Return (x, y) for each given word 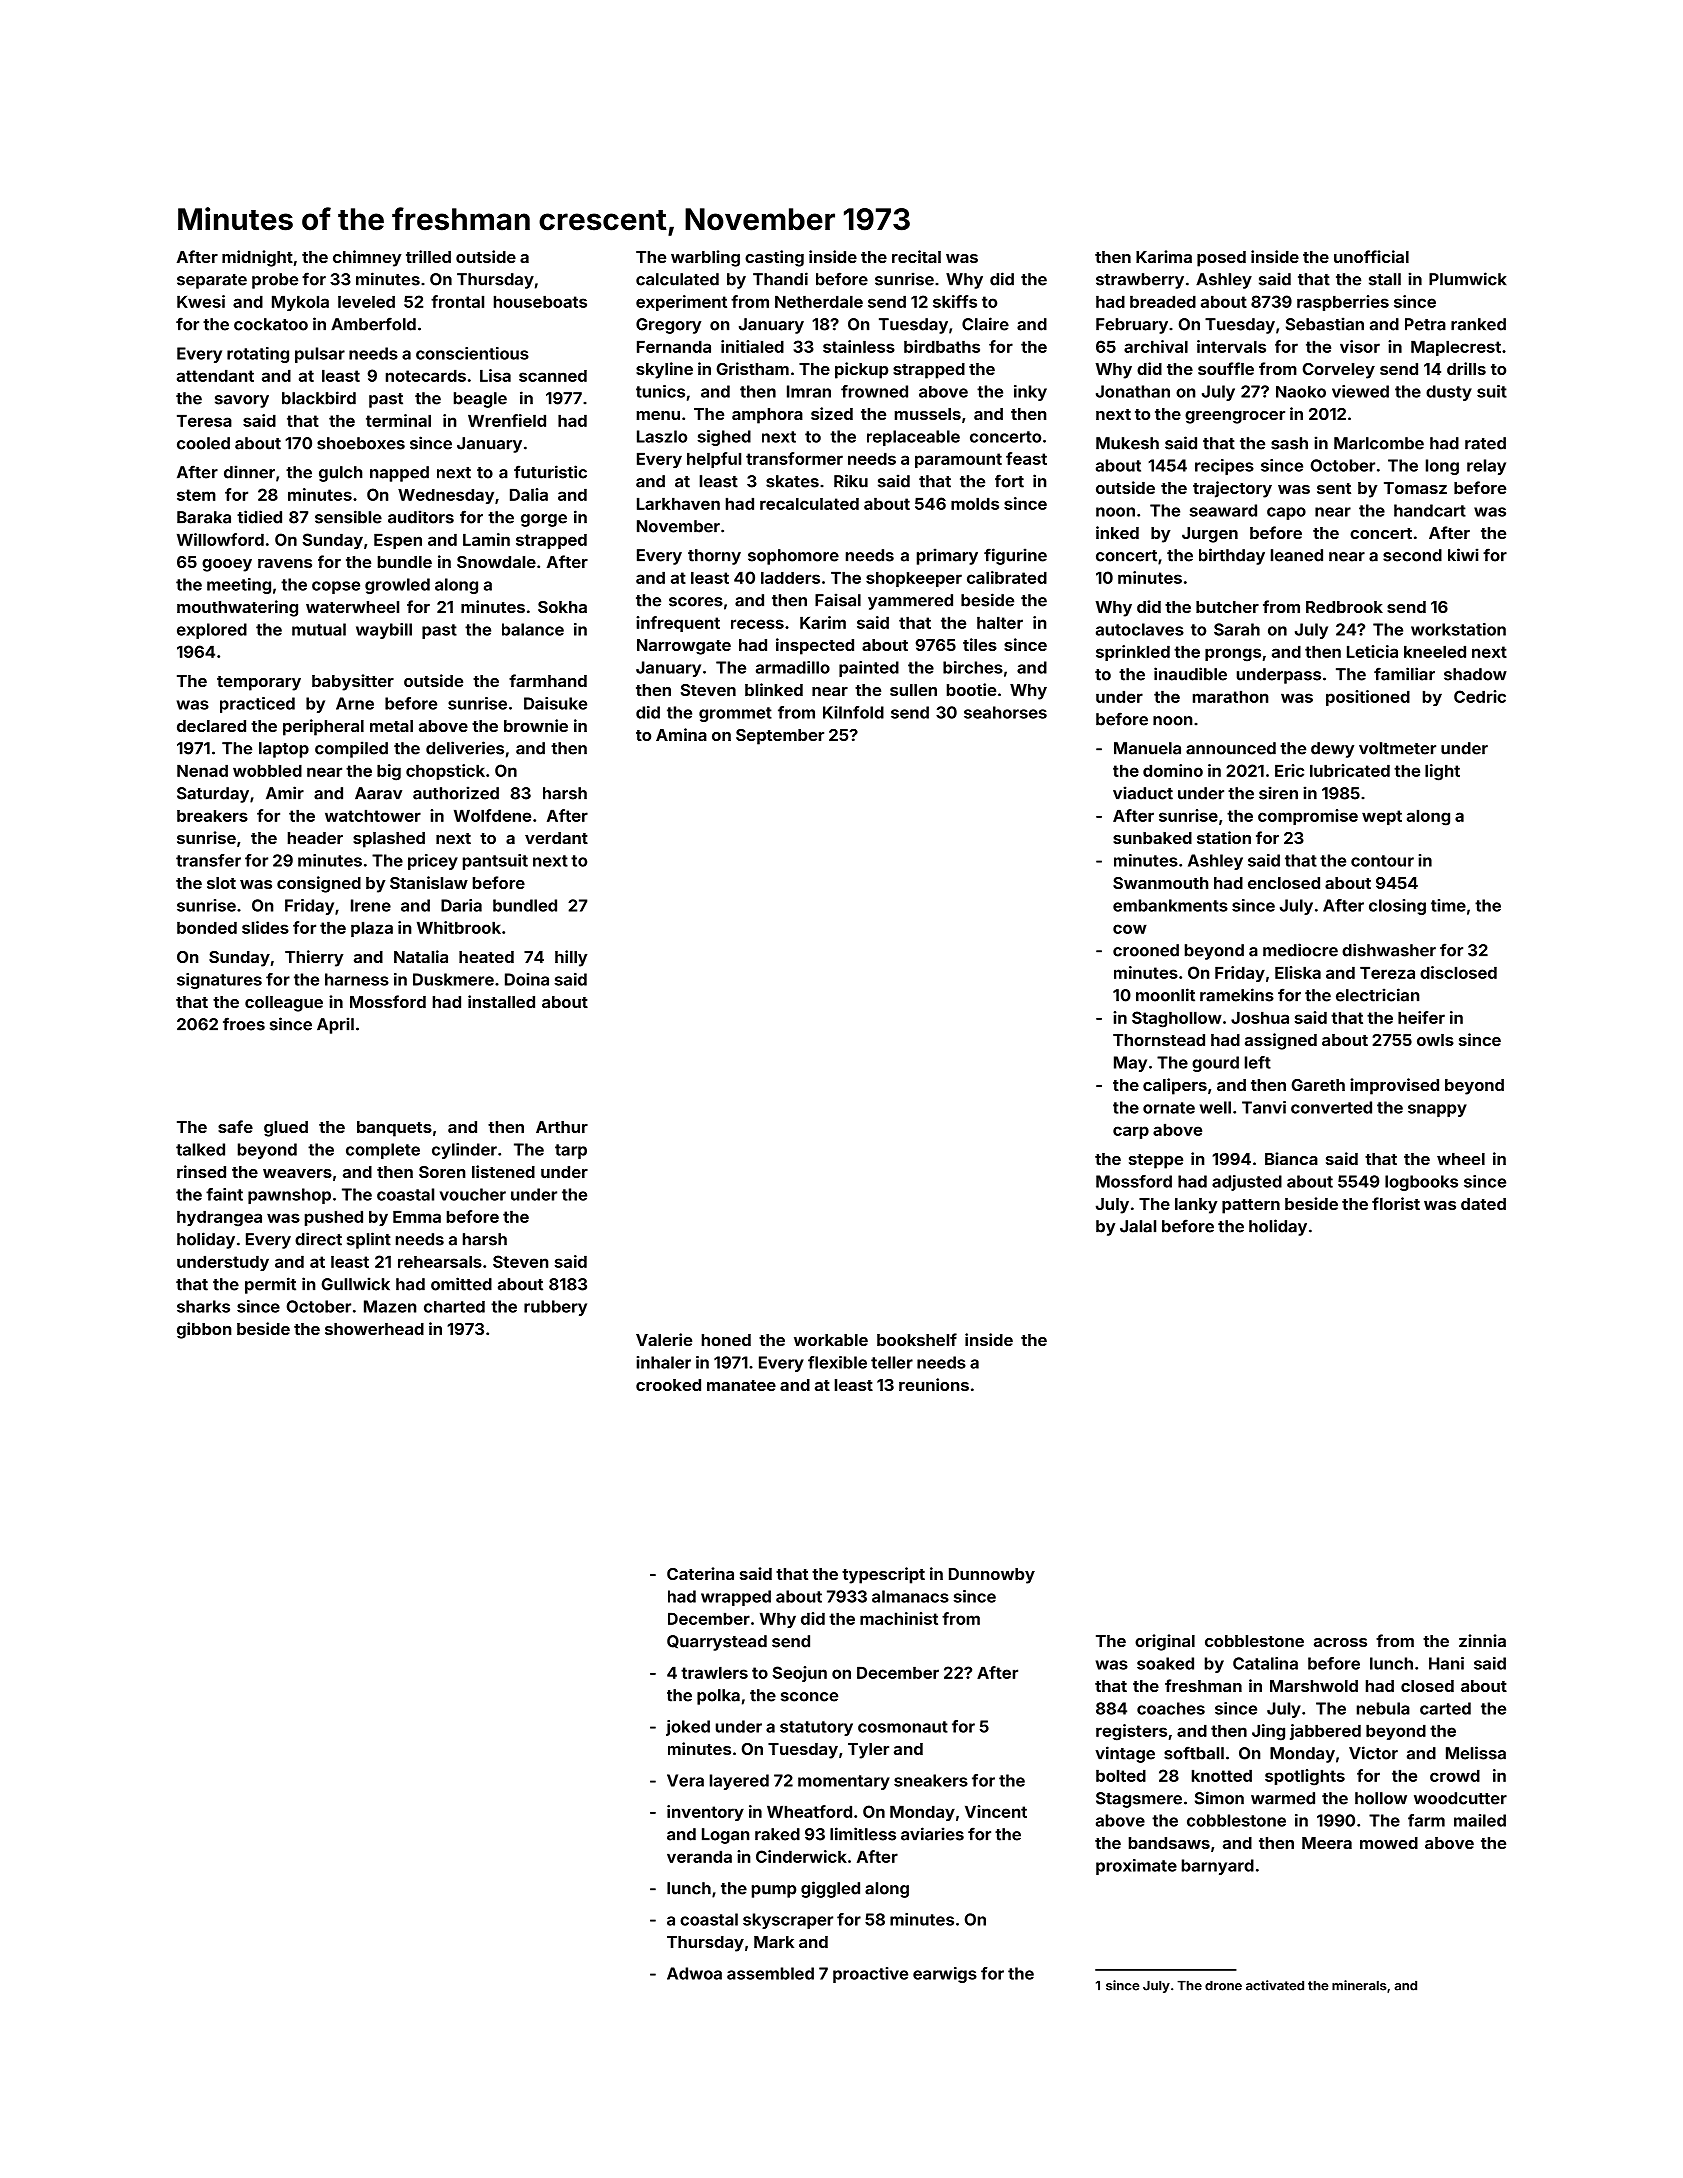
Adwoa (694, 1973)
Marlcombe (1379, 443)
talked (200, 1149)
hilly (571, 958)
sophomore (793, 557)
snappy (1437, 1110)
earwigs (945, 1975)
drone (1223, 1986)
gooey (227, 565)
